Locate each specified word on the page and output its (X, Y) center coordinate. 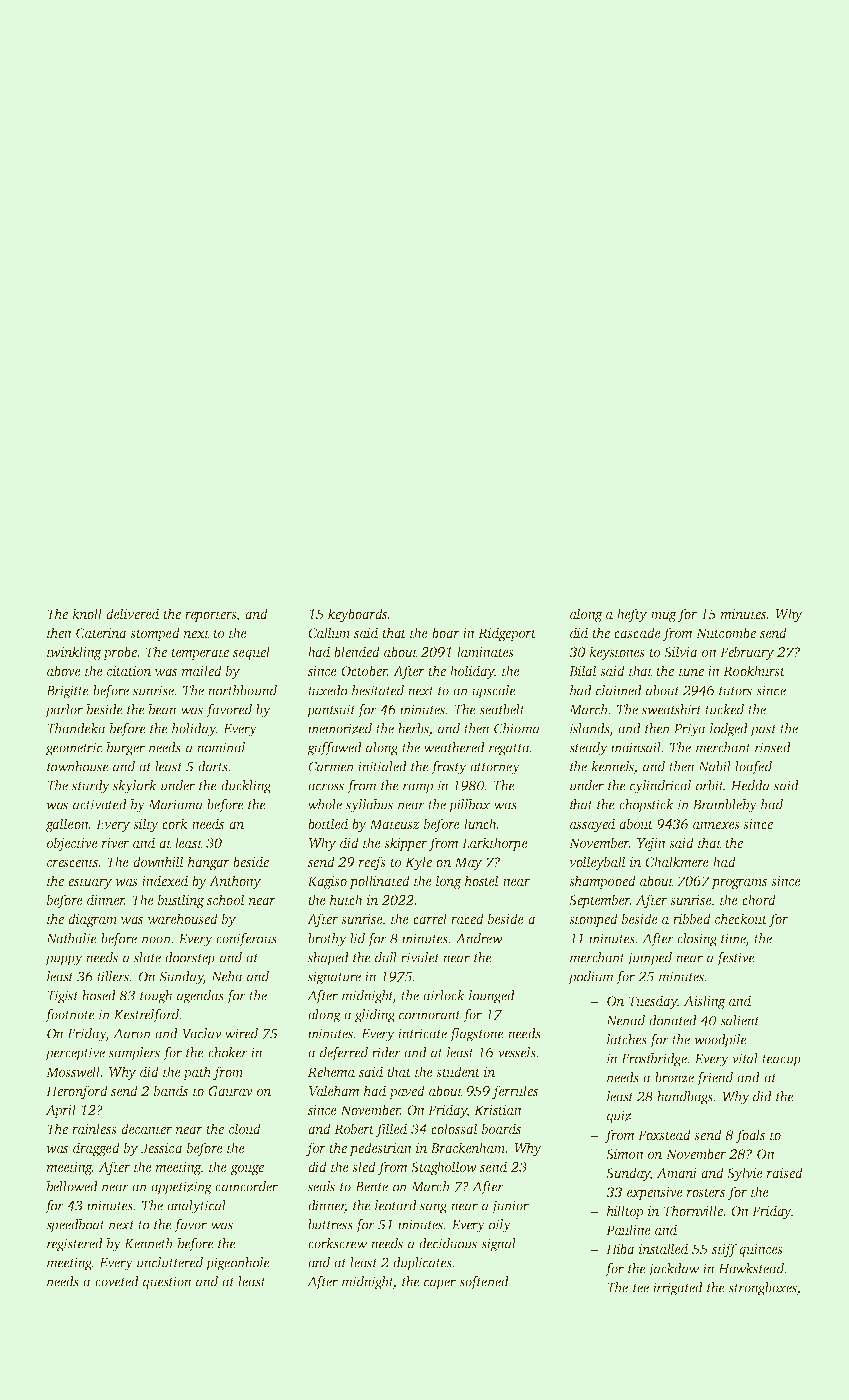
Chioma (517, 728)
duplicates (422, 1264)
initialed (382, 766)
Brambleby (725, 806)
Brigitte (67, 692)
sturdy (91, 787)
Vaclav (202, 1033)
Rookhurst (754, 670)
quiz (619, 1117)
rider (386, 1052)
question (167, 1283)
